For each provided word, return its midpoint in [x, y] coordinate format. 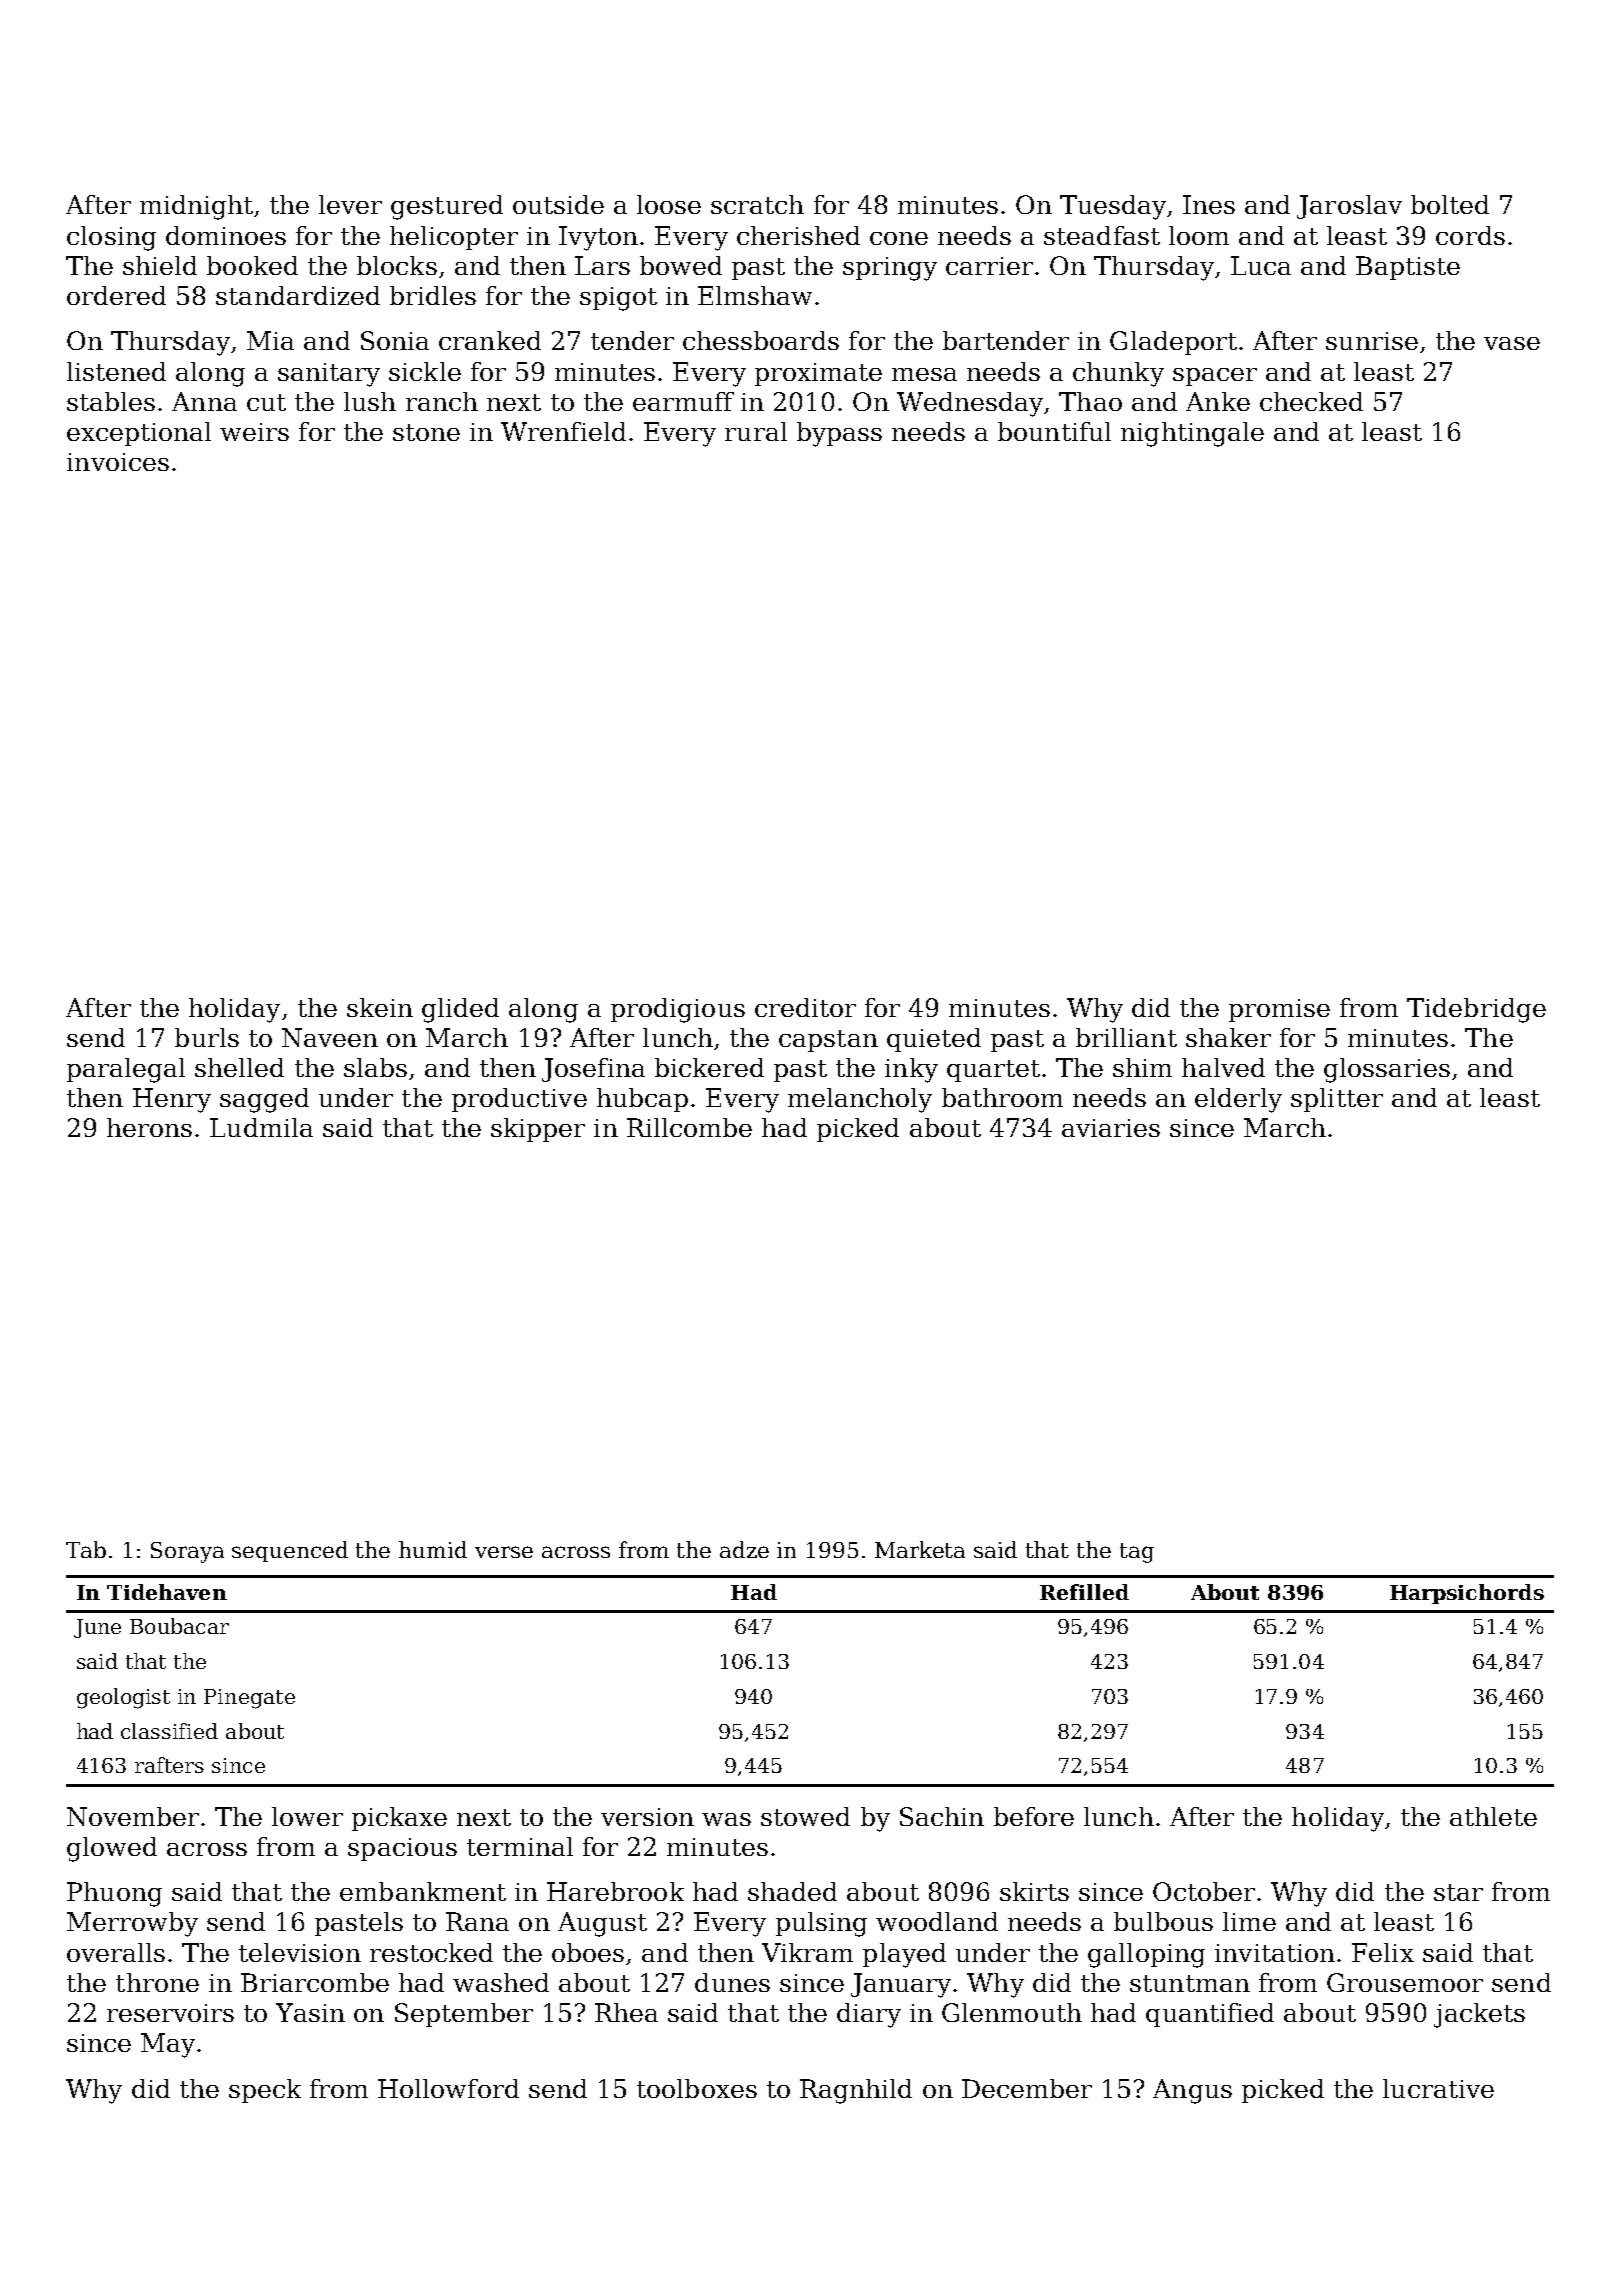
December [1027, 2088]
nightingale [1192, 434]
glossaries [1387, 1070]
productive [519, 1100]
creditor [805, 1007]
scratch [757, 204]
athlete [1493, 1816]
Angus [1192, 2091]
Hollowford [448, 2088]
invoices [118, 462]
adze [744, 1549]
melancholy [860, 1100]
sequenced [290, 1551]
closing [111, 238]
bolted [1450, 204]
